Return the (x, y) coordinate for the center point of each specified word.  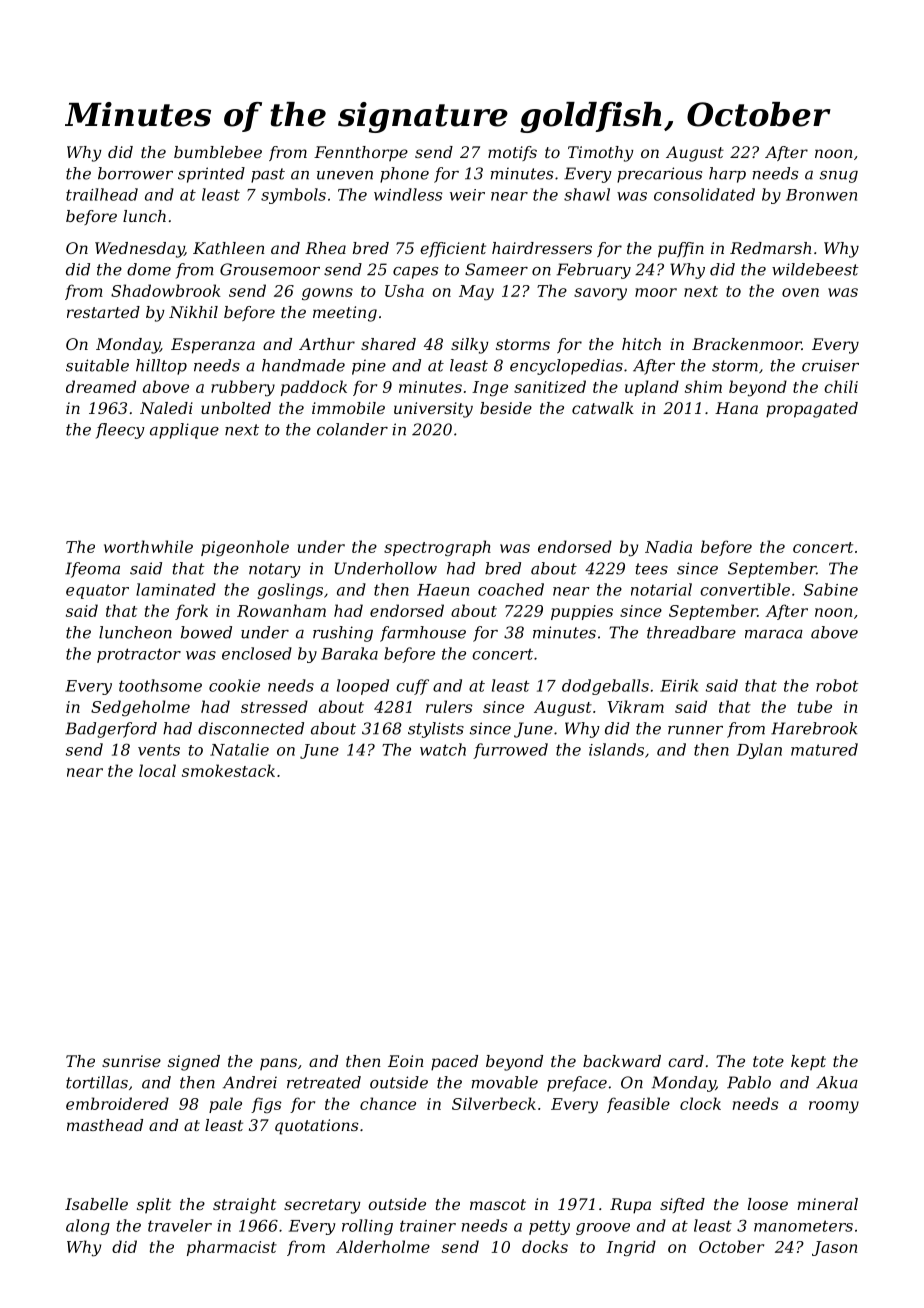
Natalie (239, 749)
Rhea (325, 248)
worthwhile (148, 546)
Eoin (406, 1061)
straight (244, 1206)
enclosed (257, 653)
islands (616, 749)
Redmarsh (770, 248)
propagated (812, 410)
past (268, 175)
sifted (682, 1205)
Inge (490, 389)
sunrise (131, 1061)
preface (577, 1084)
